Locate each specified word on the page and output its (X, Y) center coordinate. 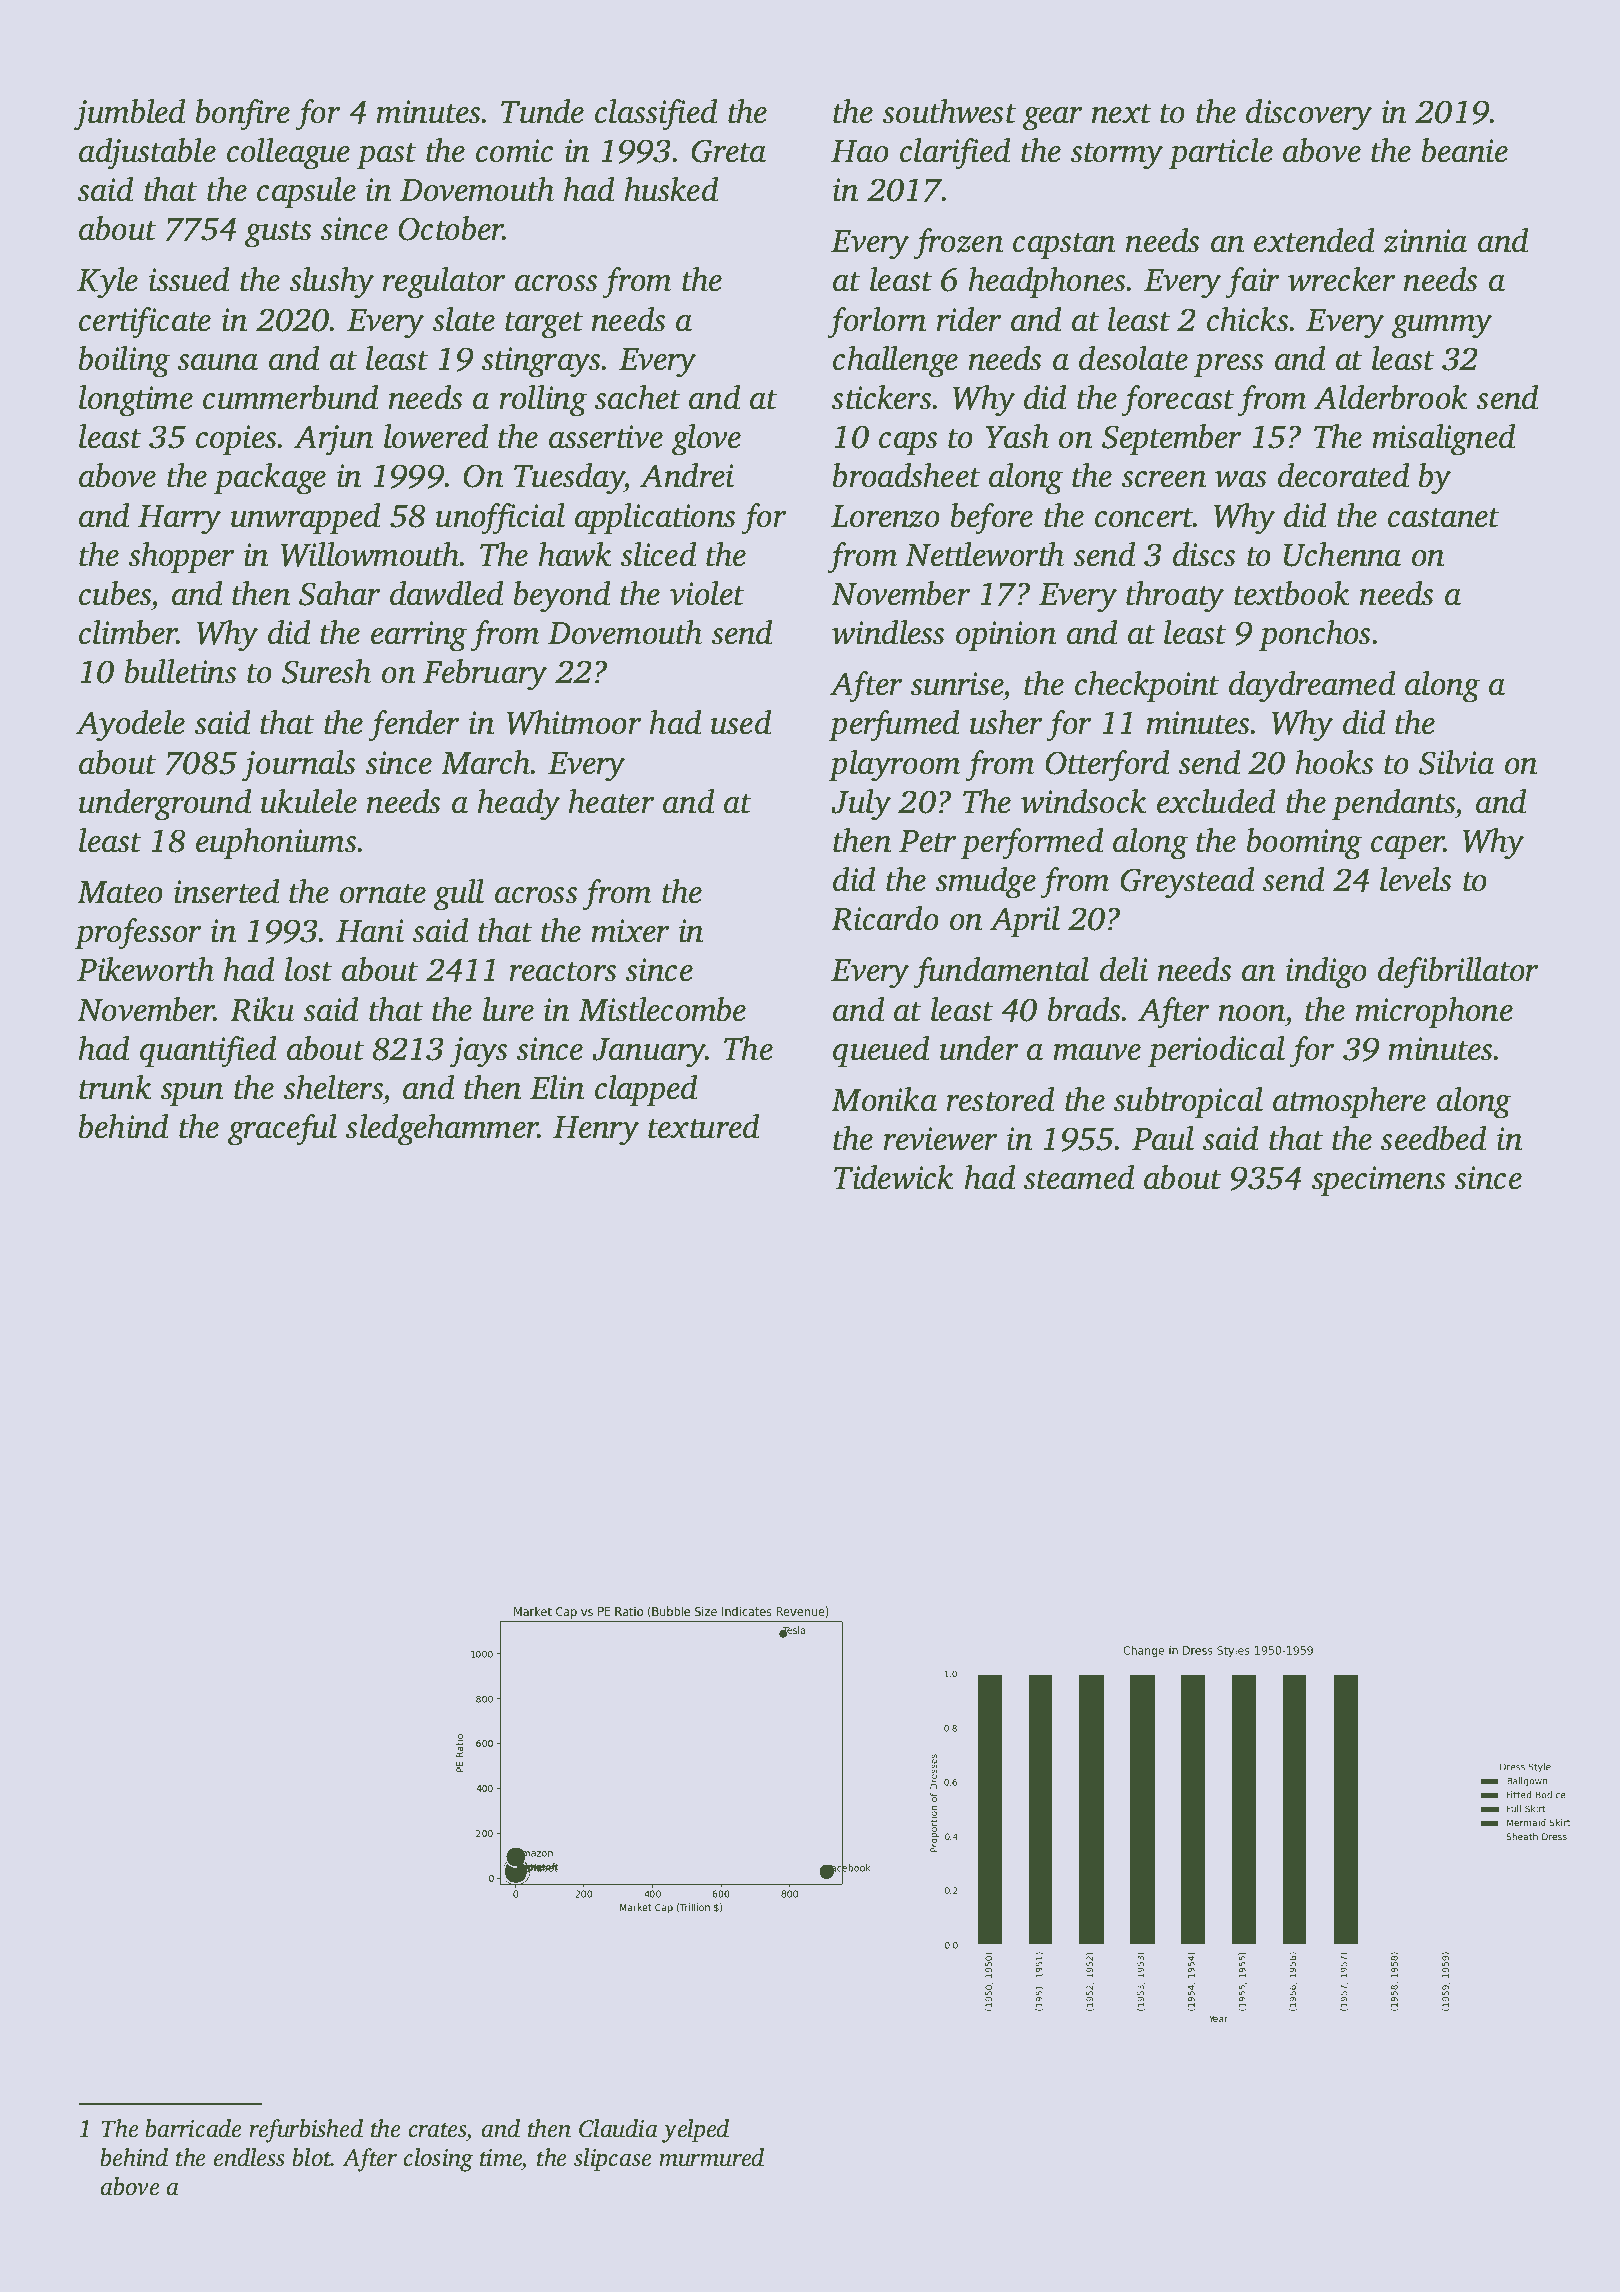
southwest (950, 111)
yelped (695, 2131)
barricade (193, 2128)
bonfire (242, 115)
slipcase (612, 2160)
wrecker (1342, 279)
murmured (711, 2157)
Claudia (618, 2128)
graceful (282, 1130)
